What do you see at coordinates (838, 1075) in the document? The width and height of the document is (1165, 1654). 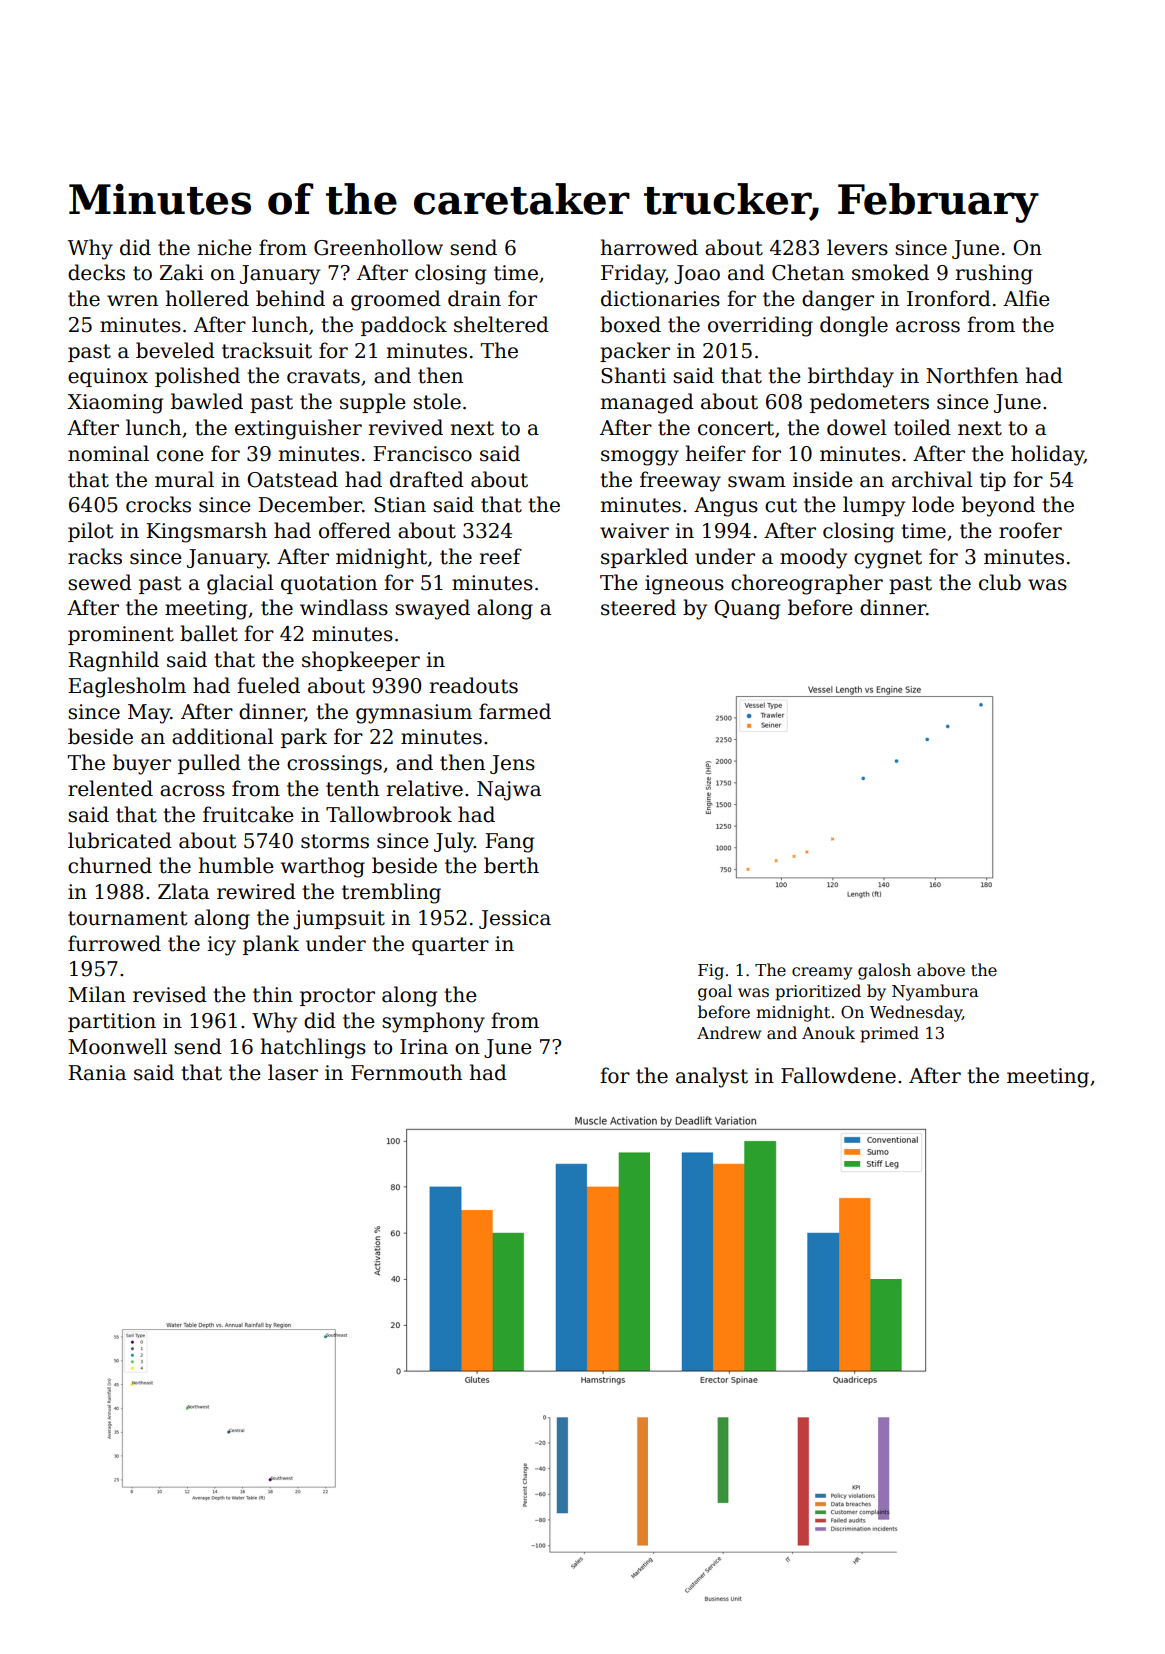 I see `Fallowdene` at bounding box center [838, 1075].
